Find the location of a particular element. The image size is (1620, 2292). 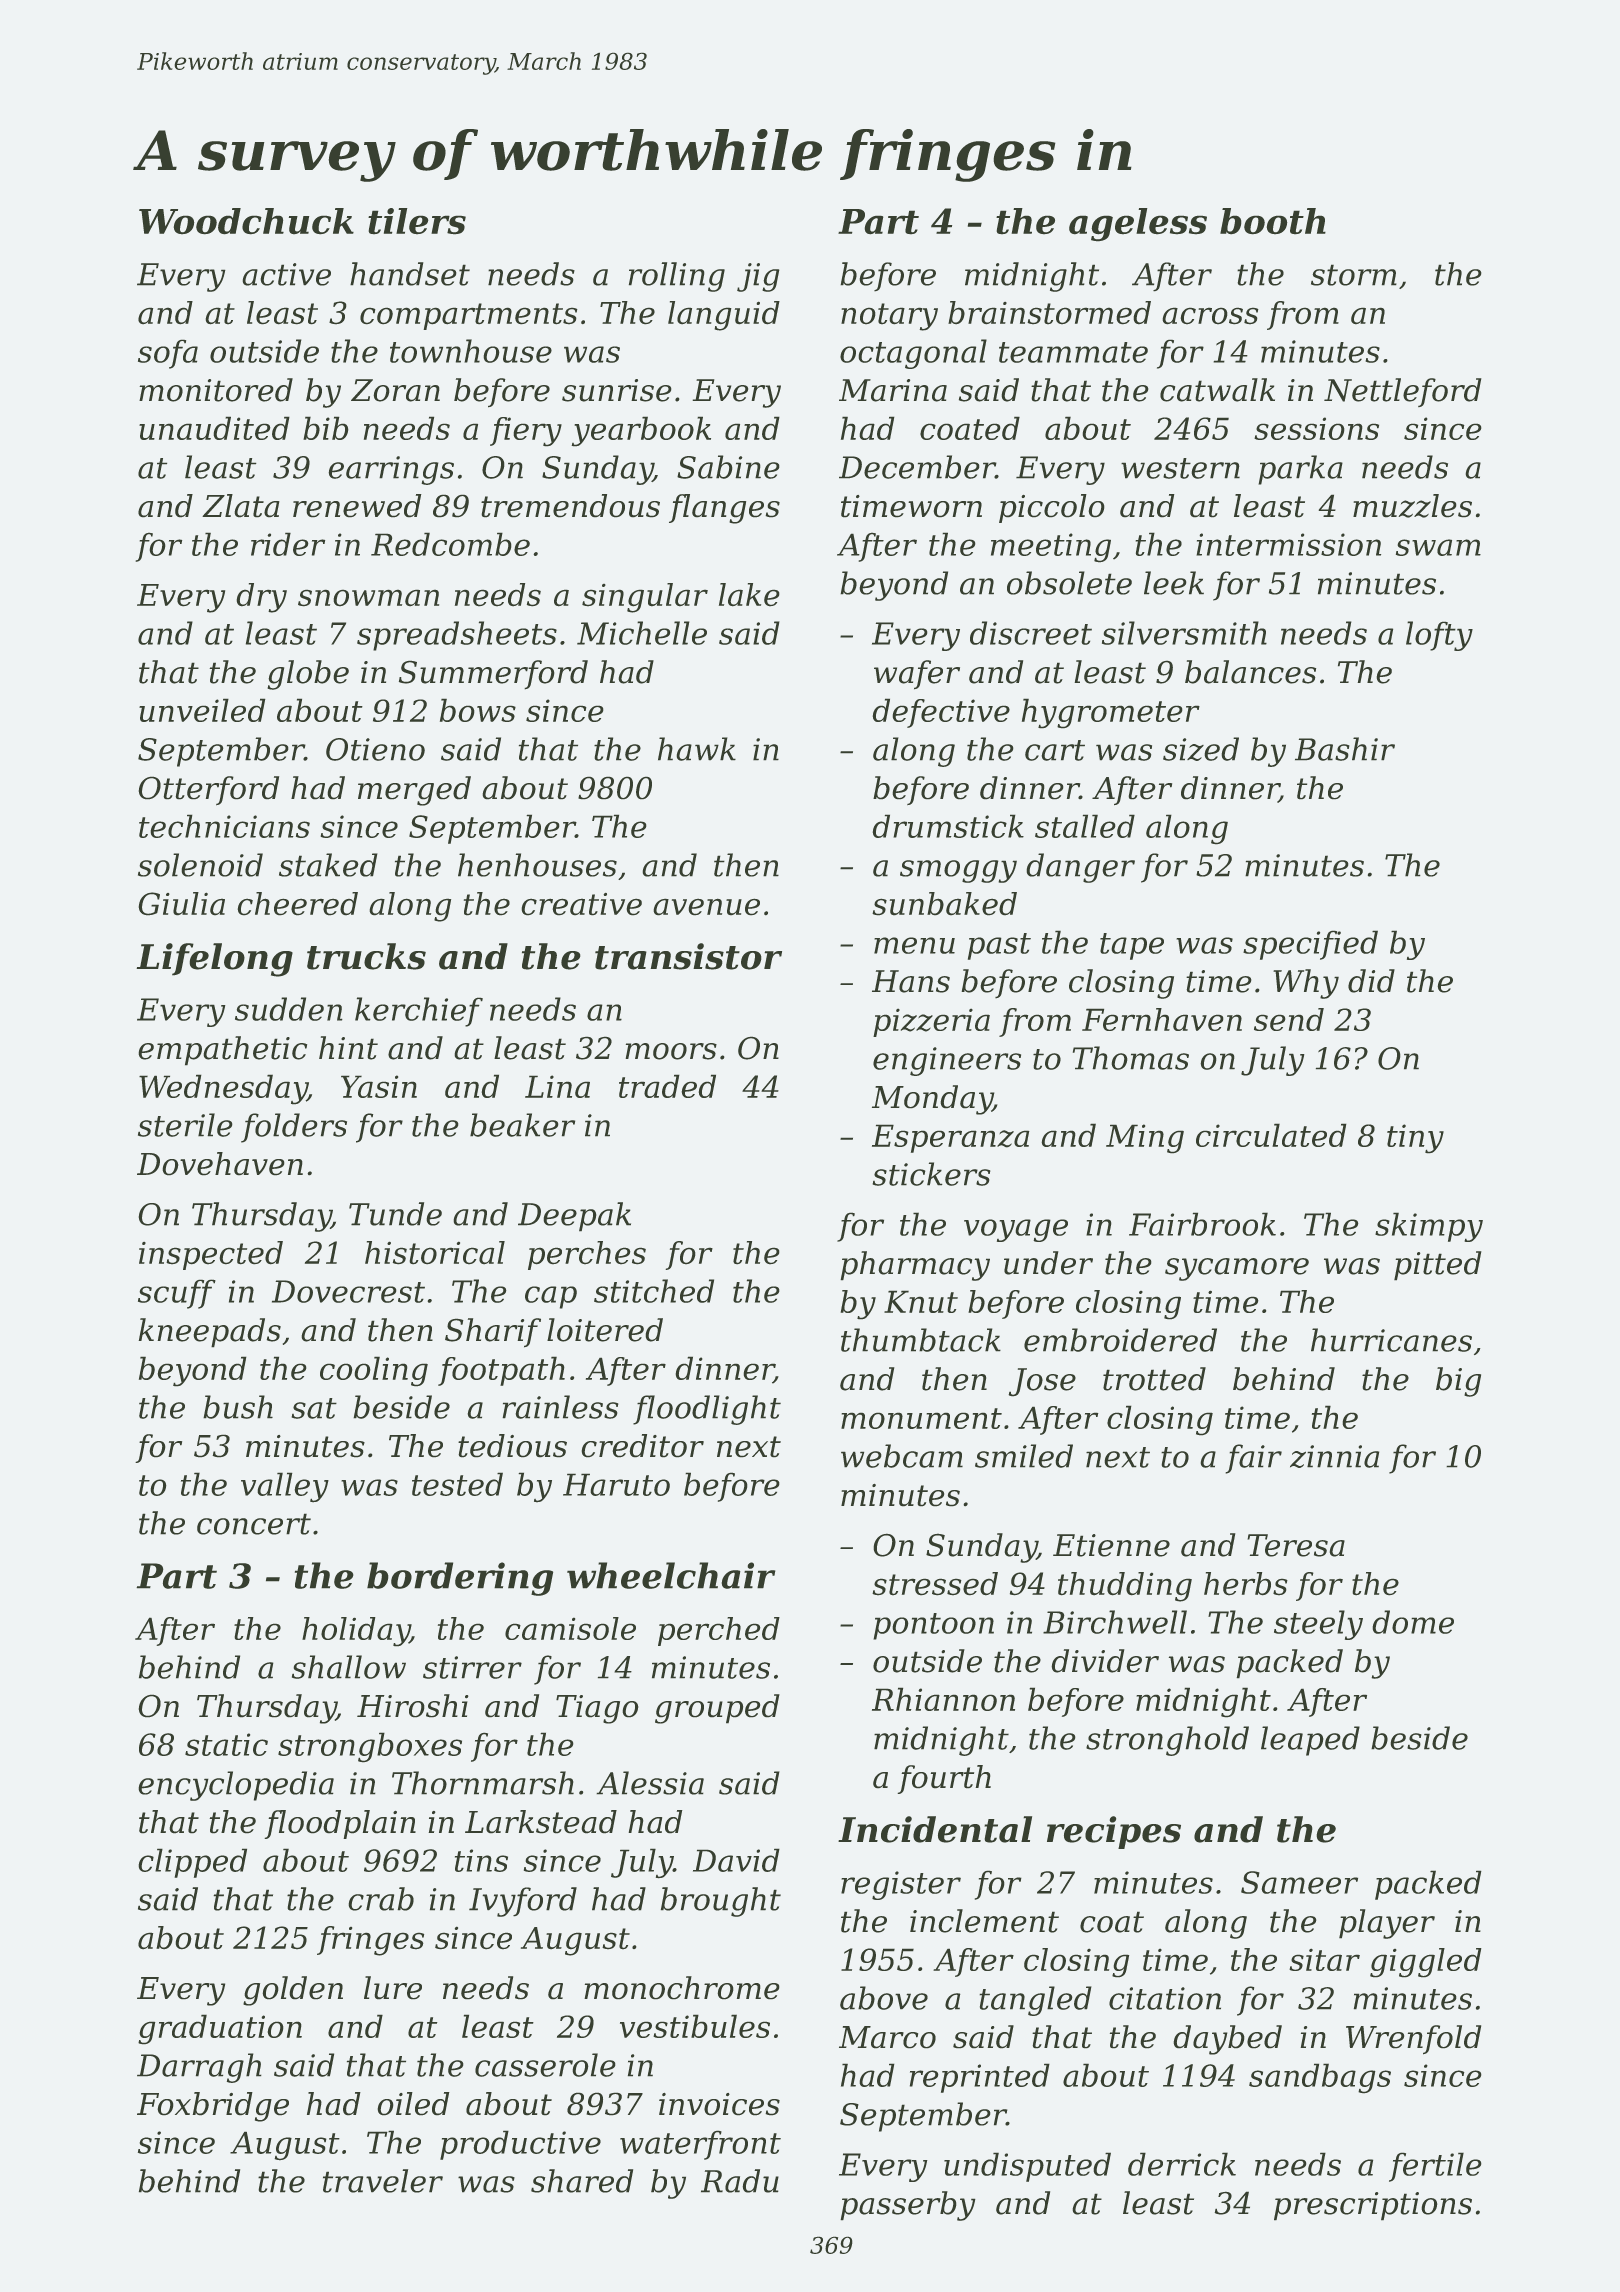

Deepak is located at coordinates (574, 1217).
